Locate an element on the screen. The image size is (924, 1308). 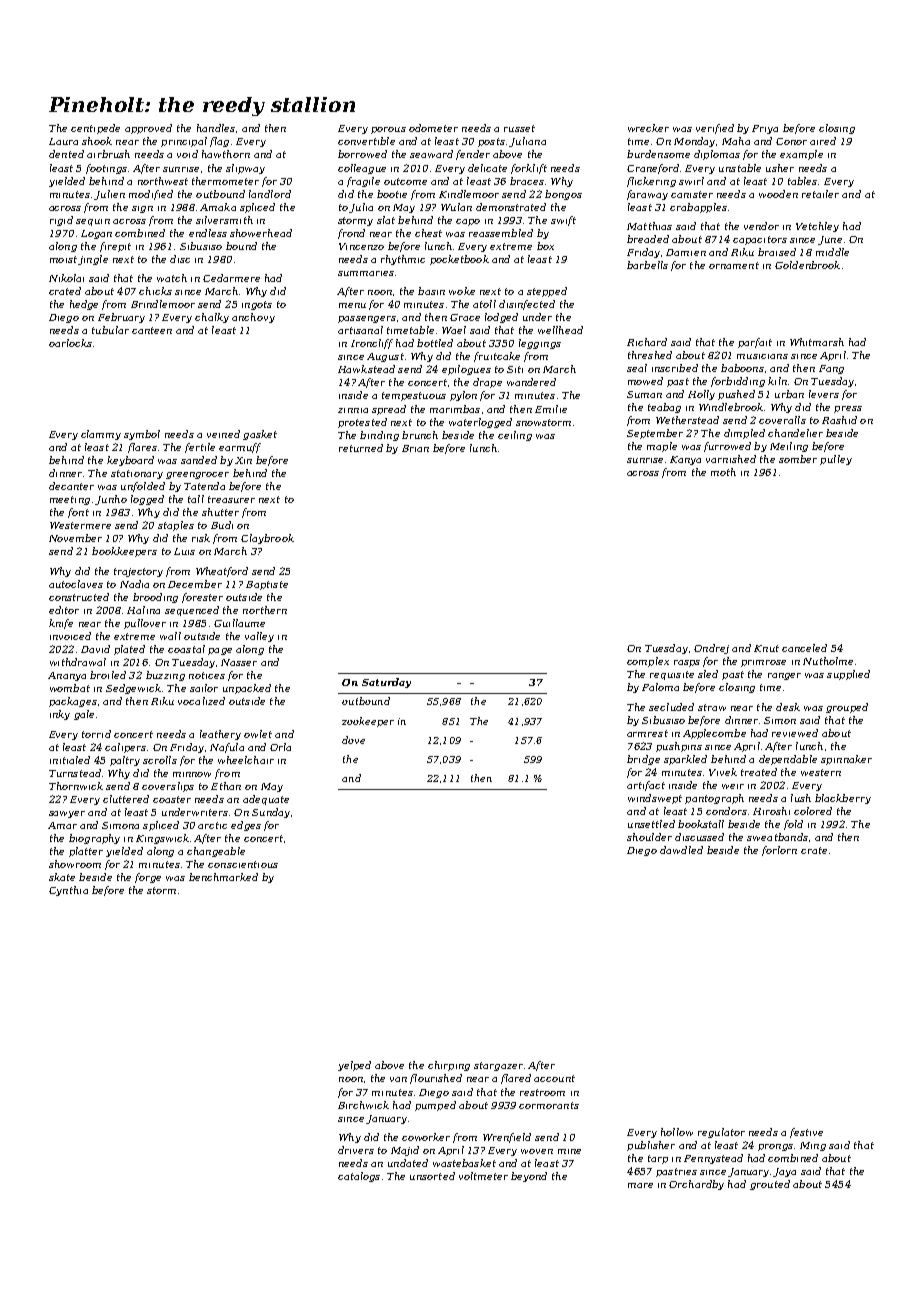
ranger is located at coordinates (784, 676).
